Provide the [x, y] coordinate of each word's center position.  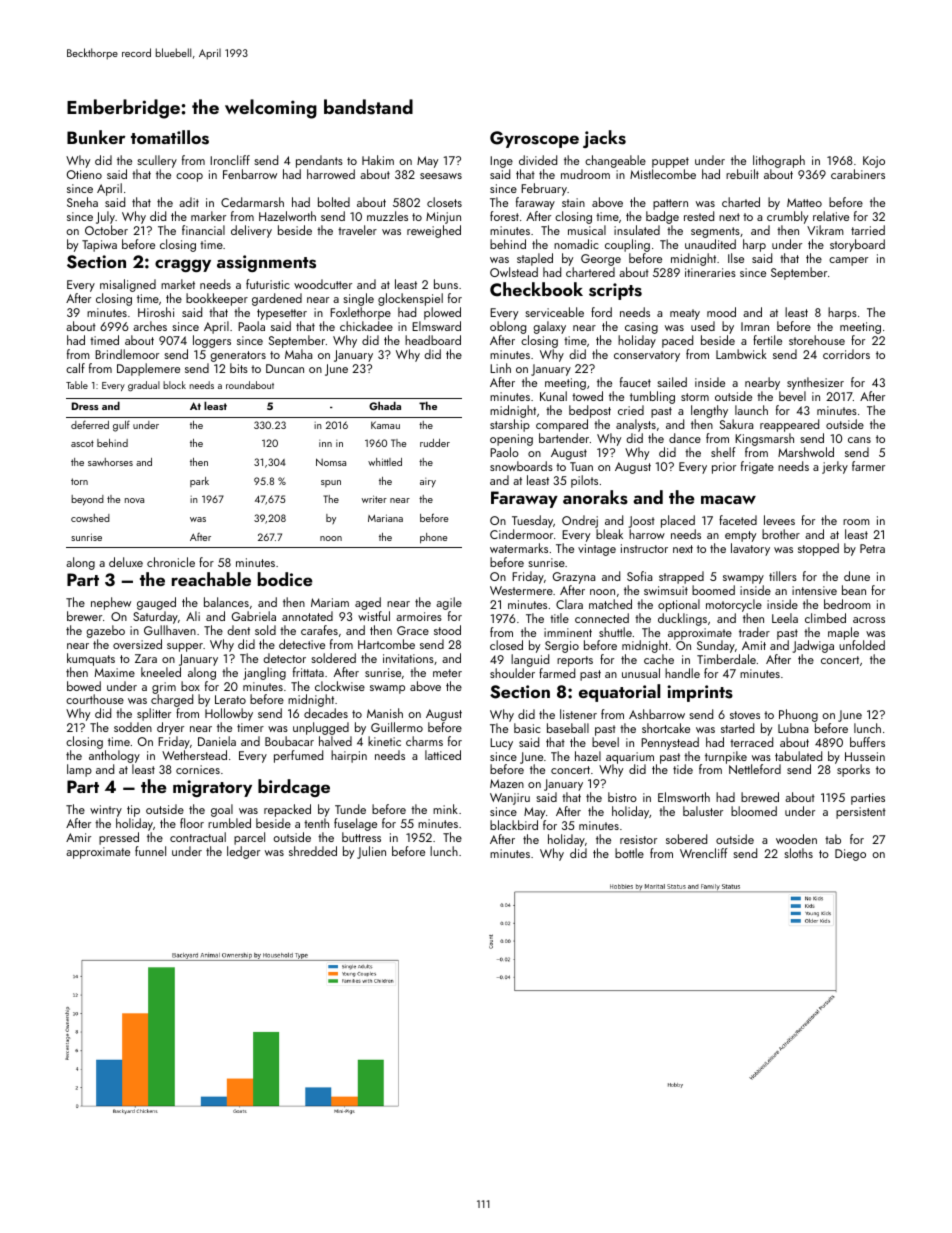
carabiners [858, 174]
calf [75, 368]
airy [428, 483]
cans [859, 440]
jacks [604, 139]
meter [447, 673]
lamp [79, 770]
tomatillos [170, 137]
